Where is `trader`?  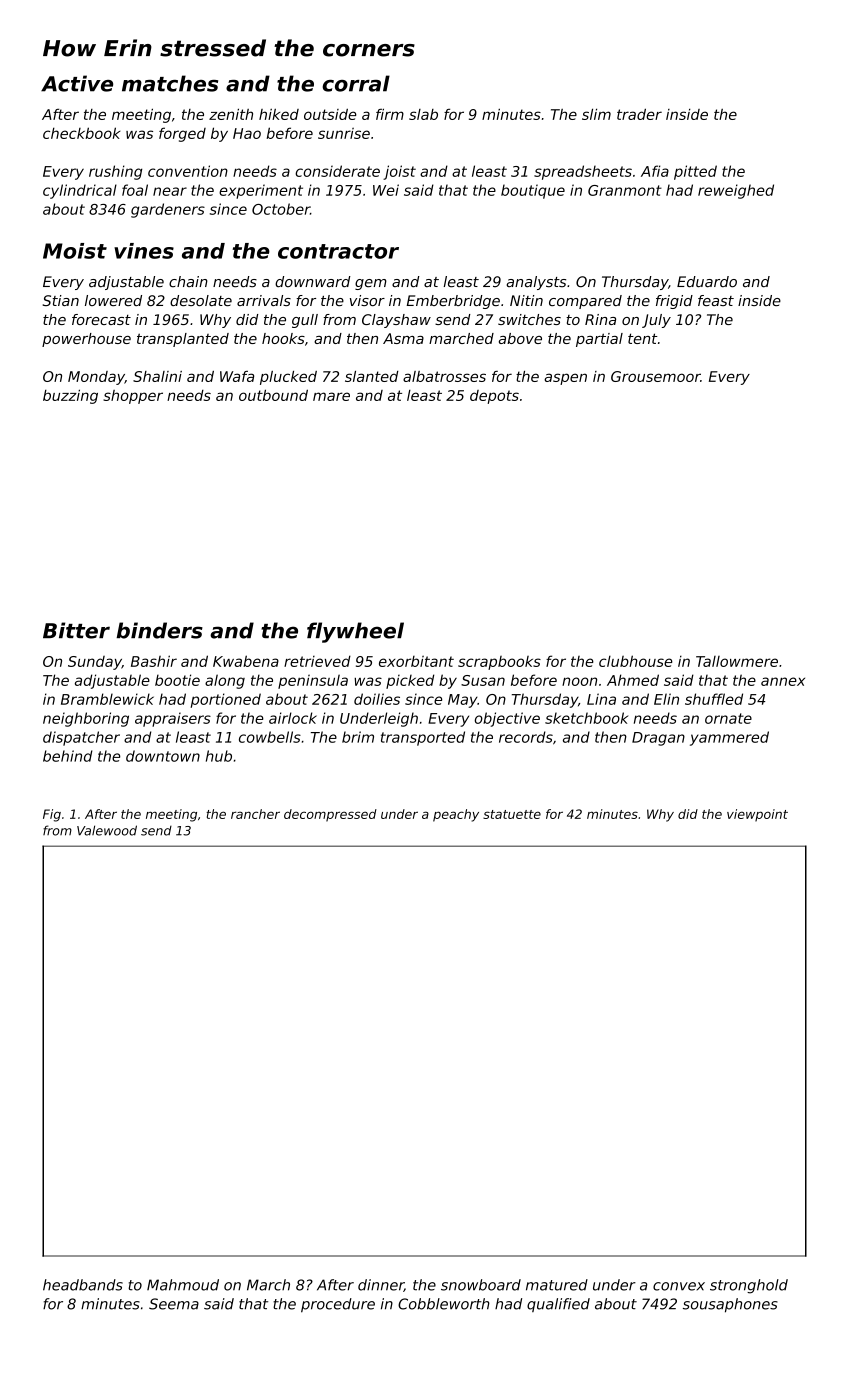 trader is located at coordinates (639, 114).
